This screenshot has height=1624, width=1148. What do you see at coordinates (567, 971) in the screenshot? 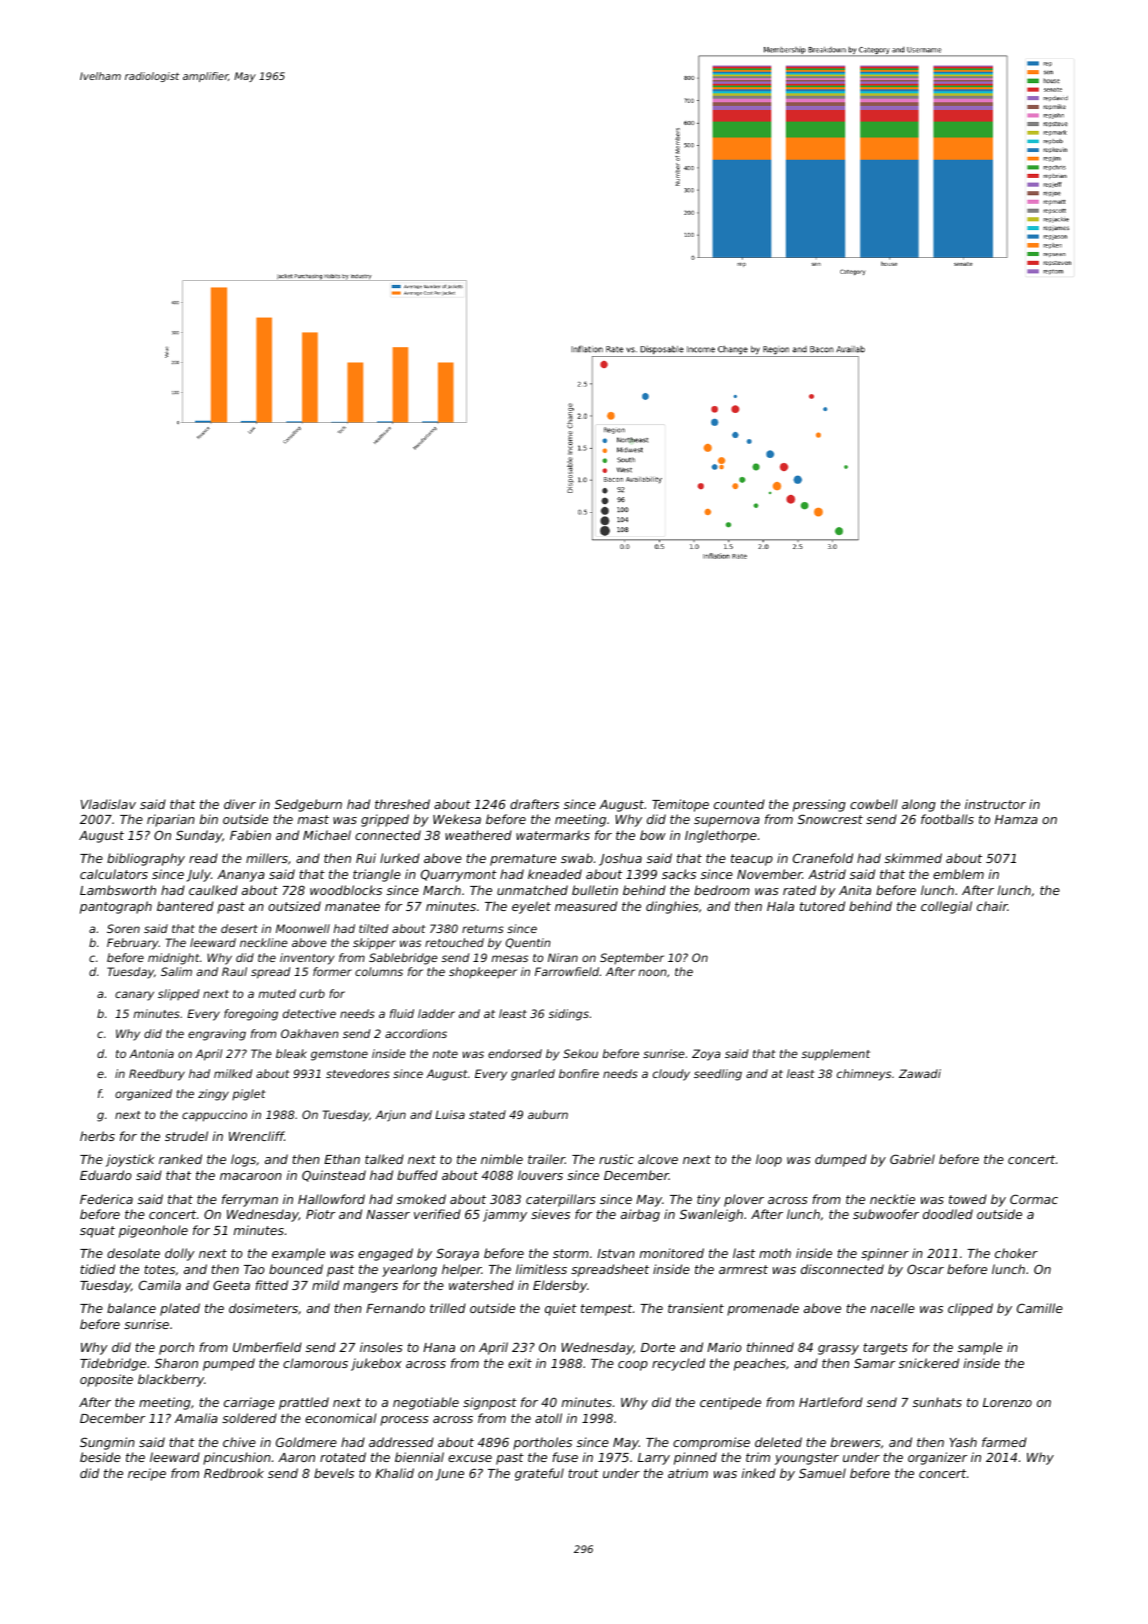
I see `Farrowfield` at bounding box center [567, 971].
